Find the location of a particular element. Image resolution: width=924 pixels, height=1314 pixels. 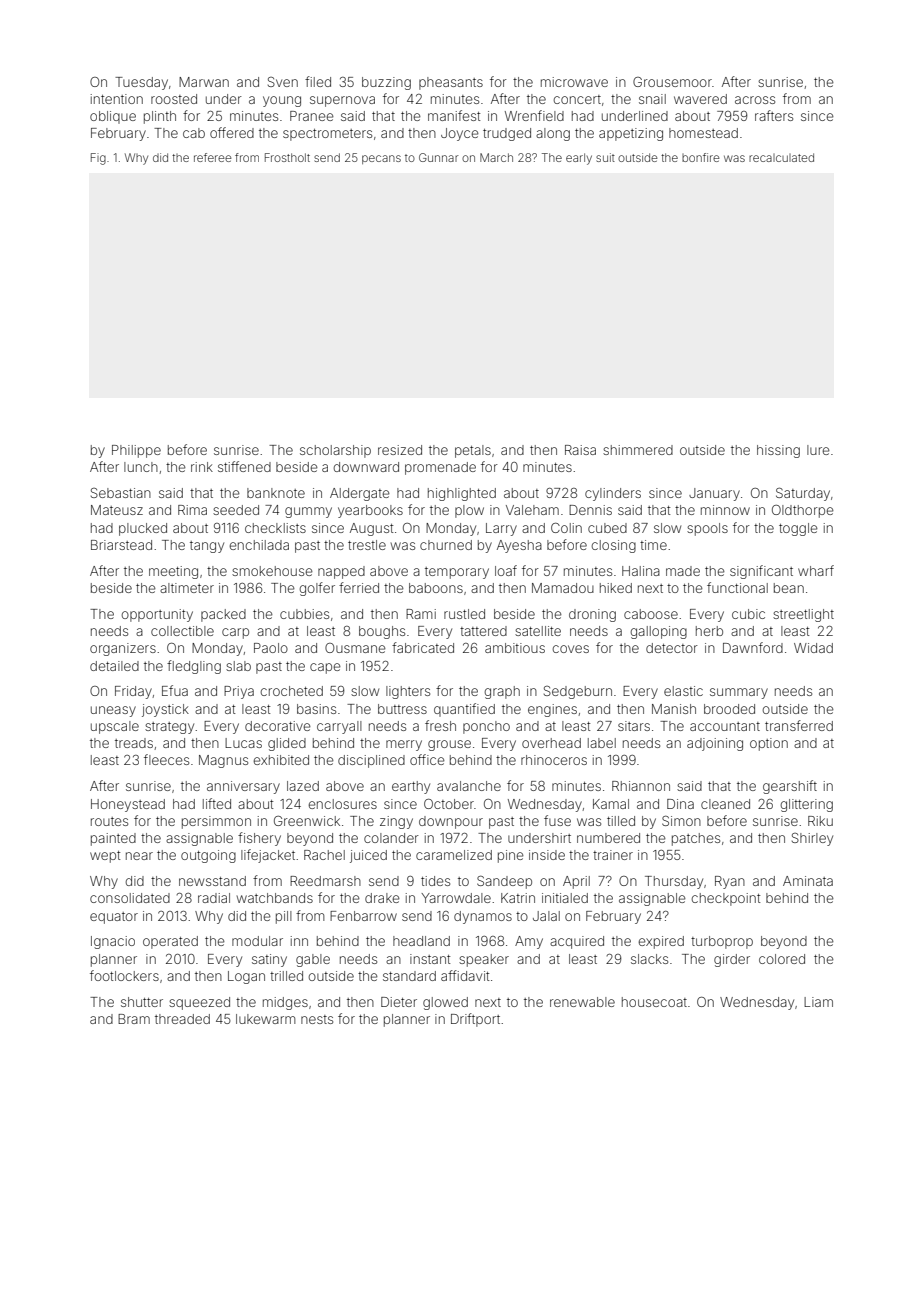

across is located at coordinates (755, 100).
